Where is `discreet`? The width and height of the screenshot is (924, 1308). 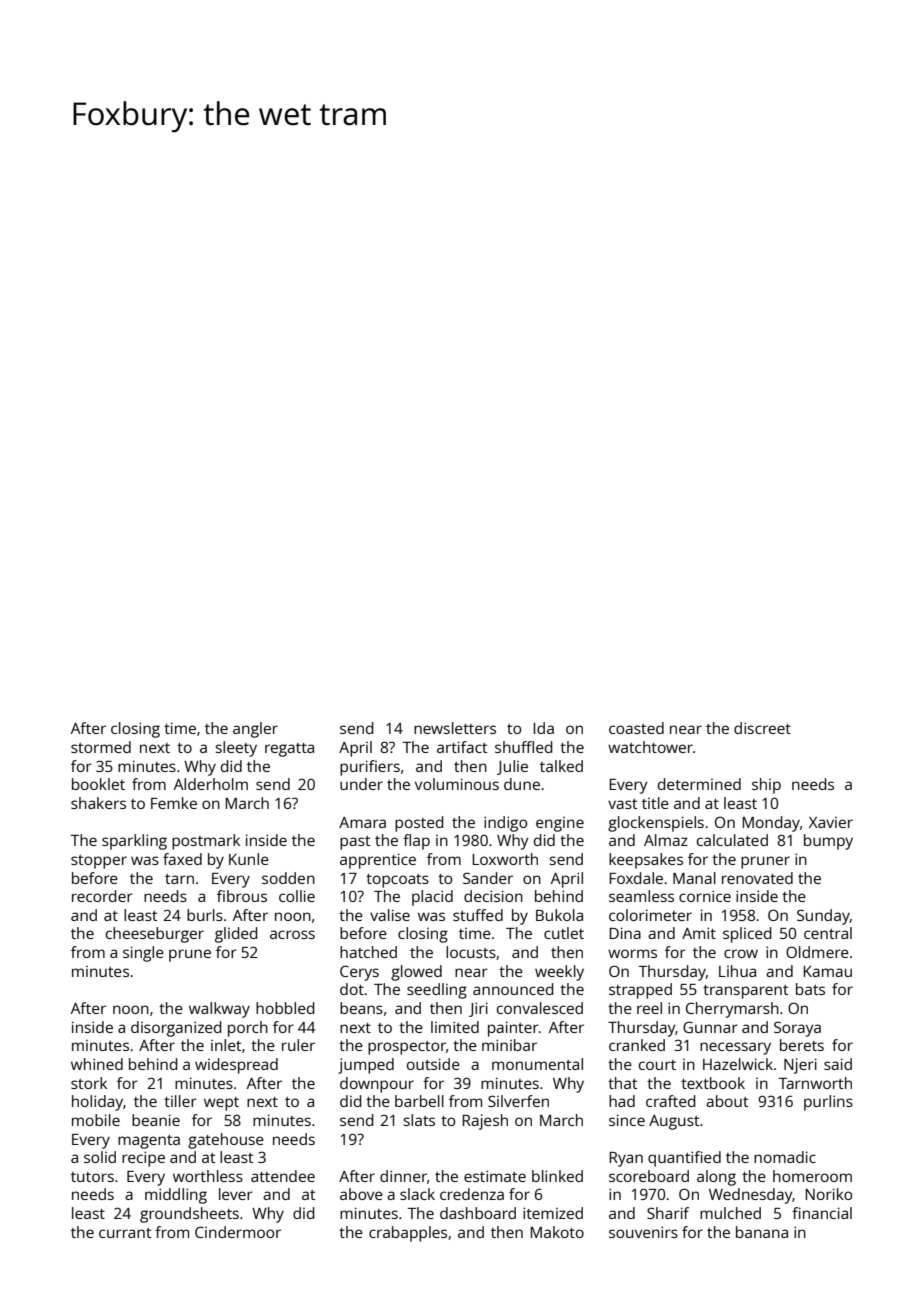
discreet is located at coordinates (762, 728).
